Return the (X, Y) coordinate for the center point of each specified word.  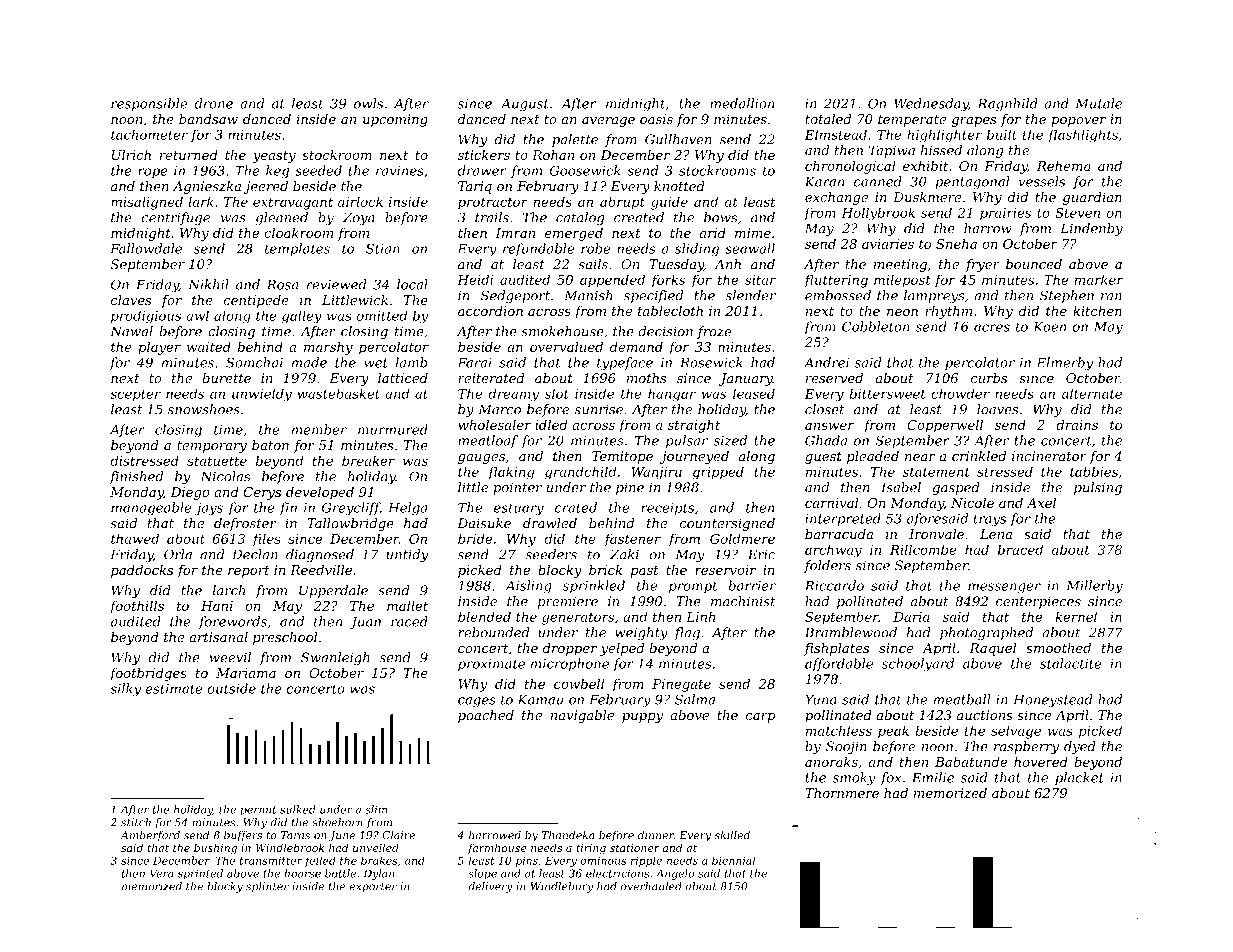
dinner (656, 835)
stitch (136, 822)
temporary (212, 447)
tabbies (1094, 471)
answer (829, 426)
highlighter (944, 136)
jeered (266, 187)
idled (551, 425)
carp (760, 718)
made (309, 362)
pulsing (1098, 488)
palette (575, 140)
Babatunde (971, 762)
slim (376, 809)
